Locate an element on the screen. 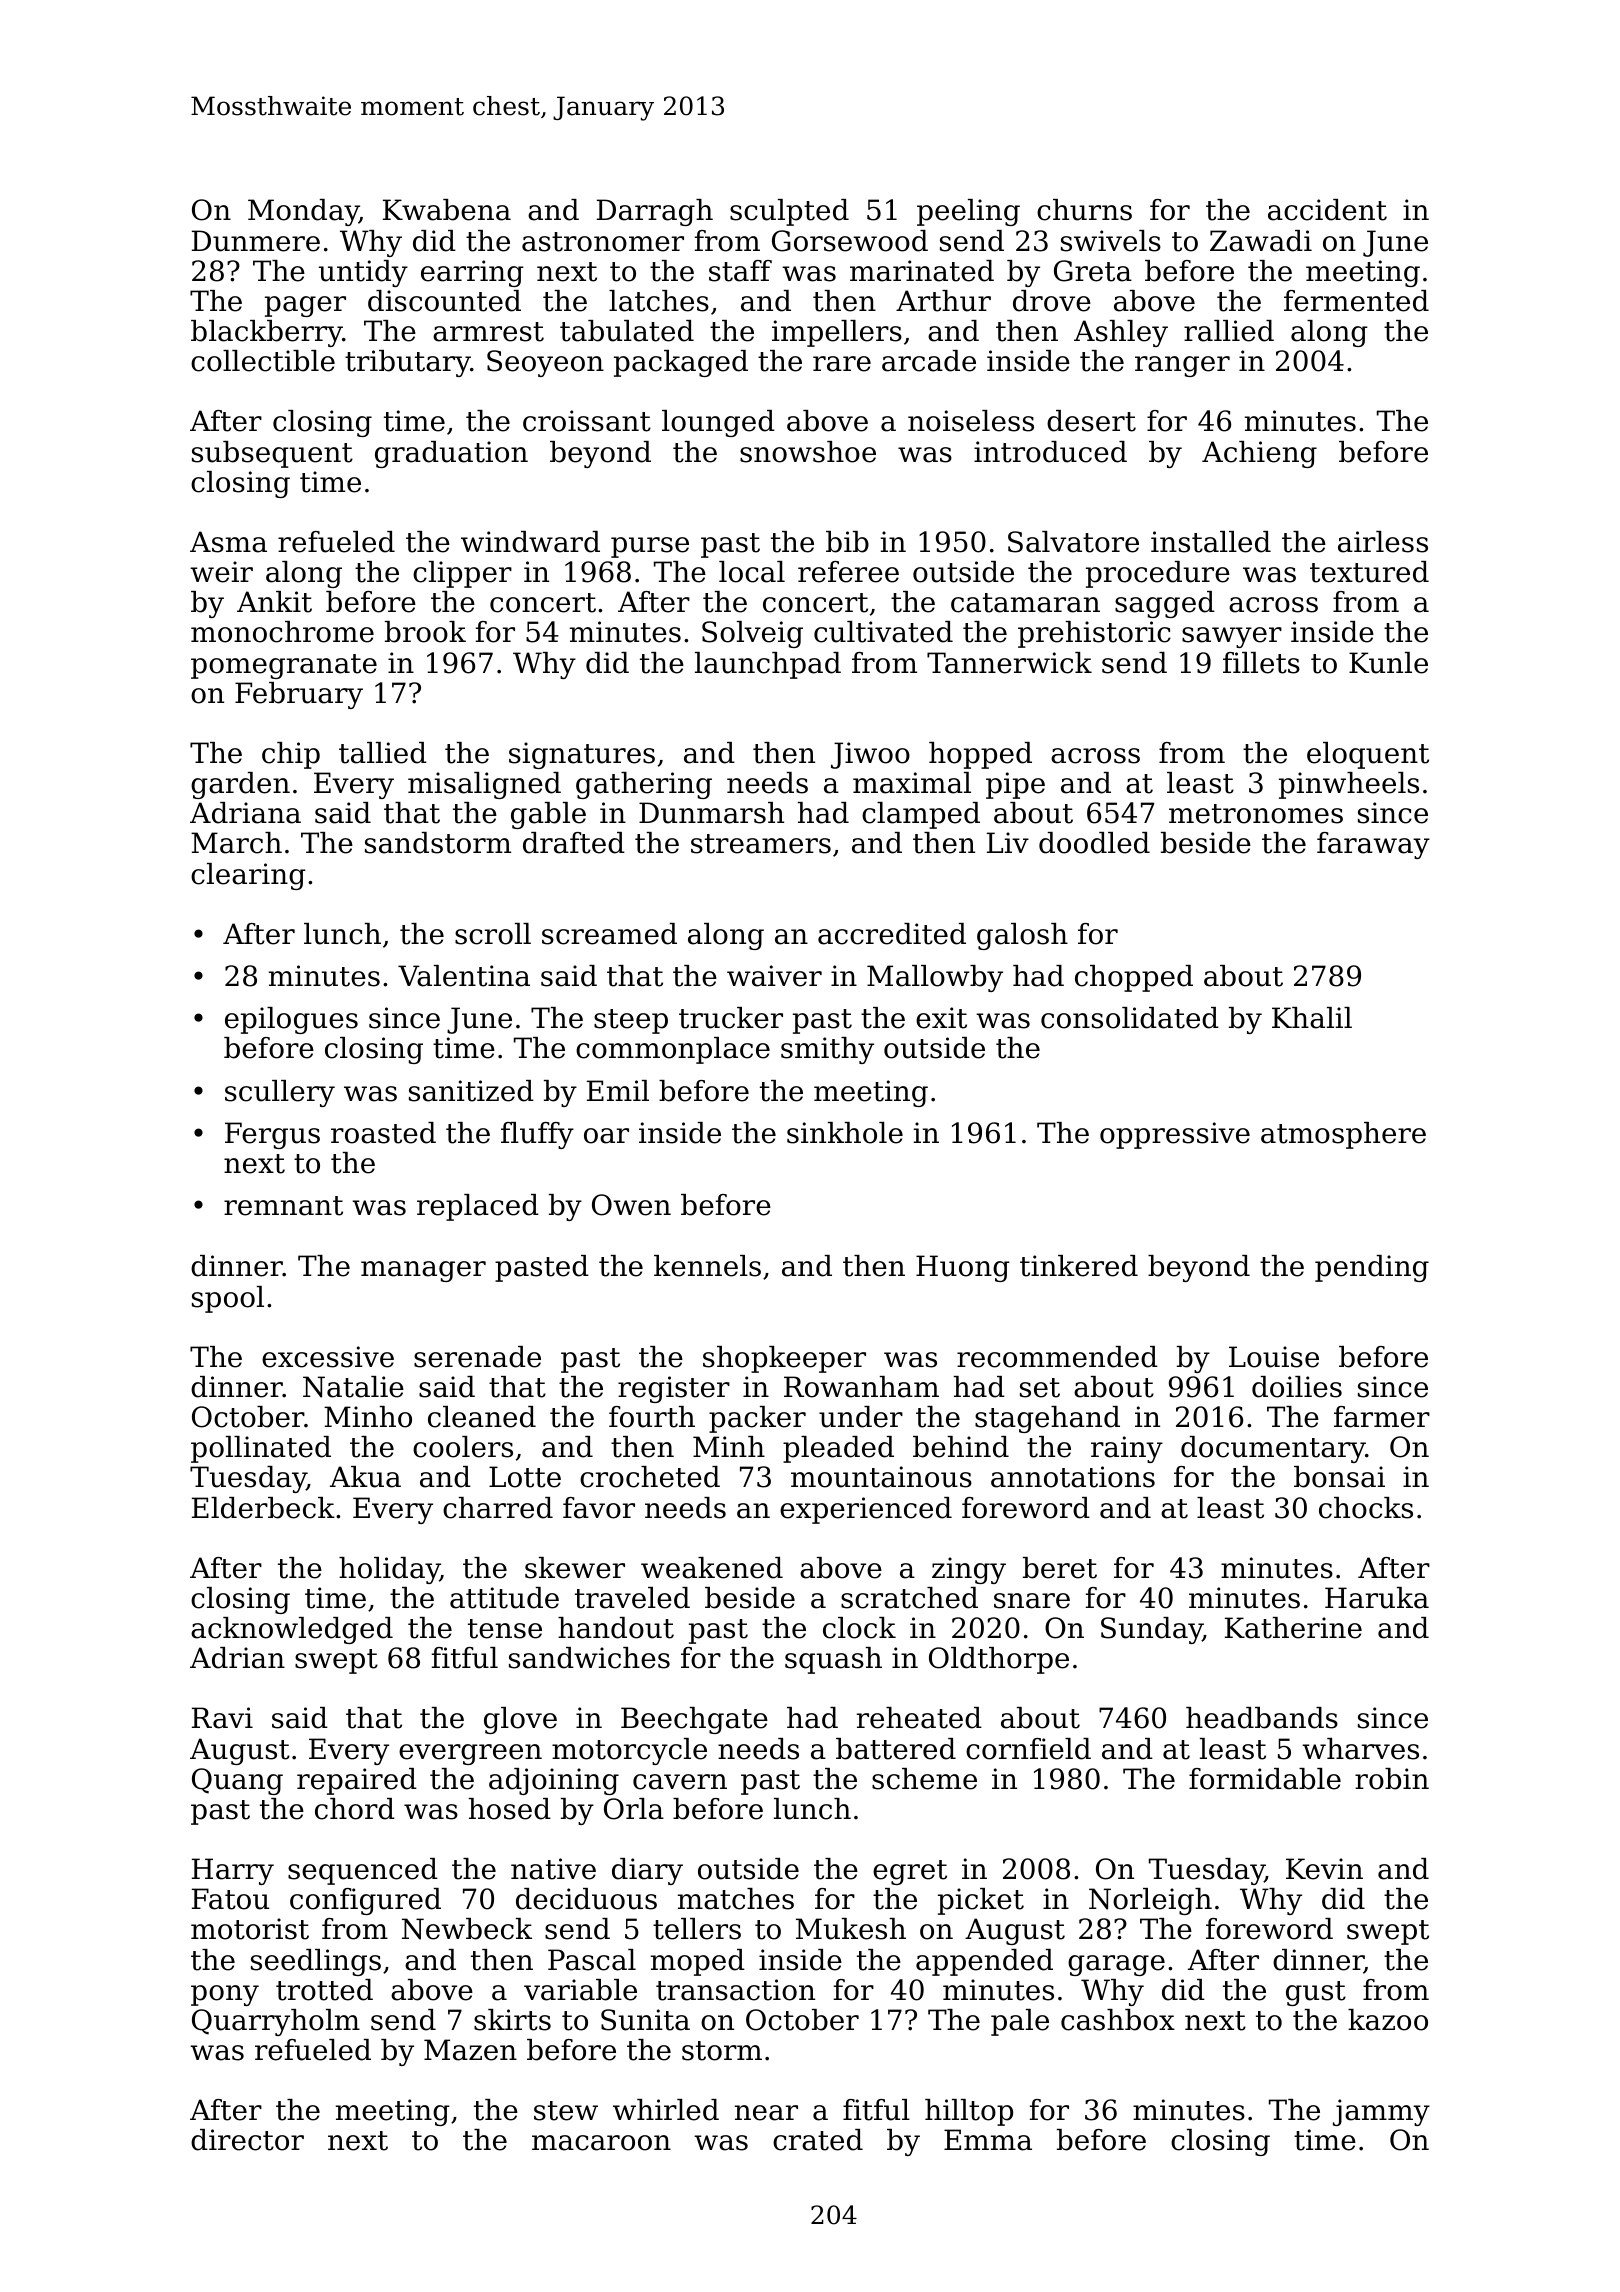  Katherine is located at coordinates (1293, 1628).
